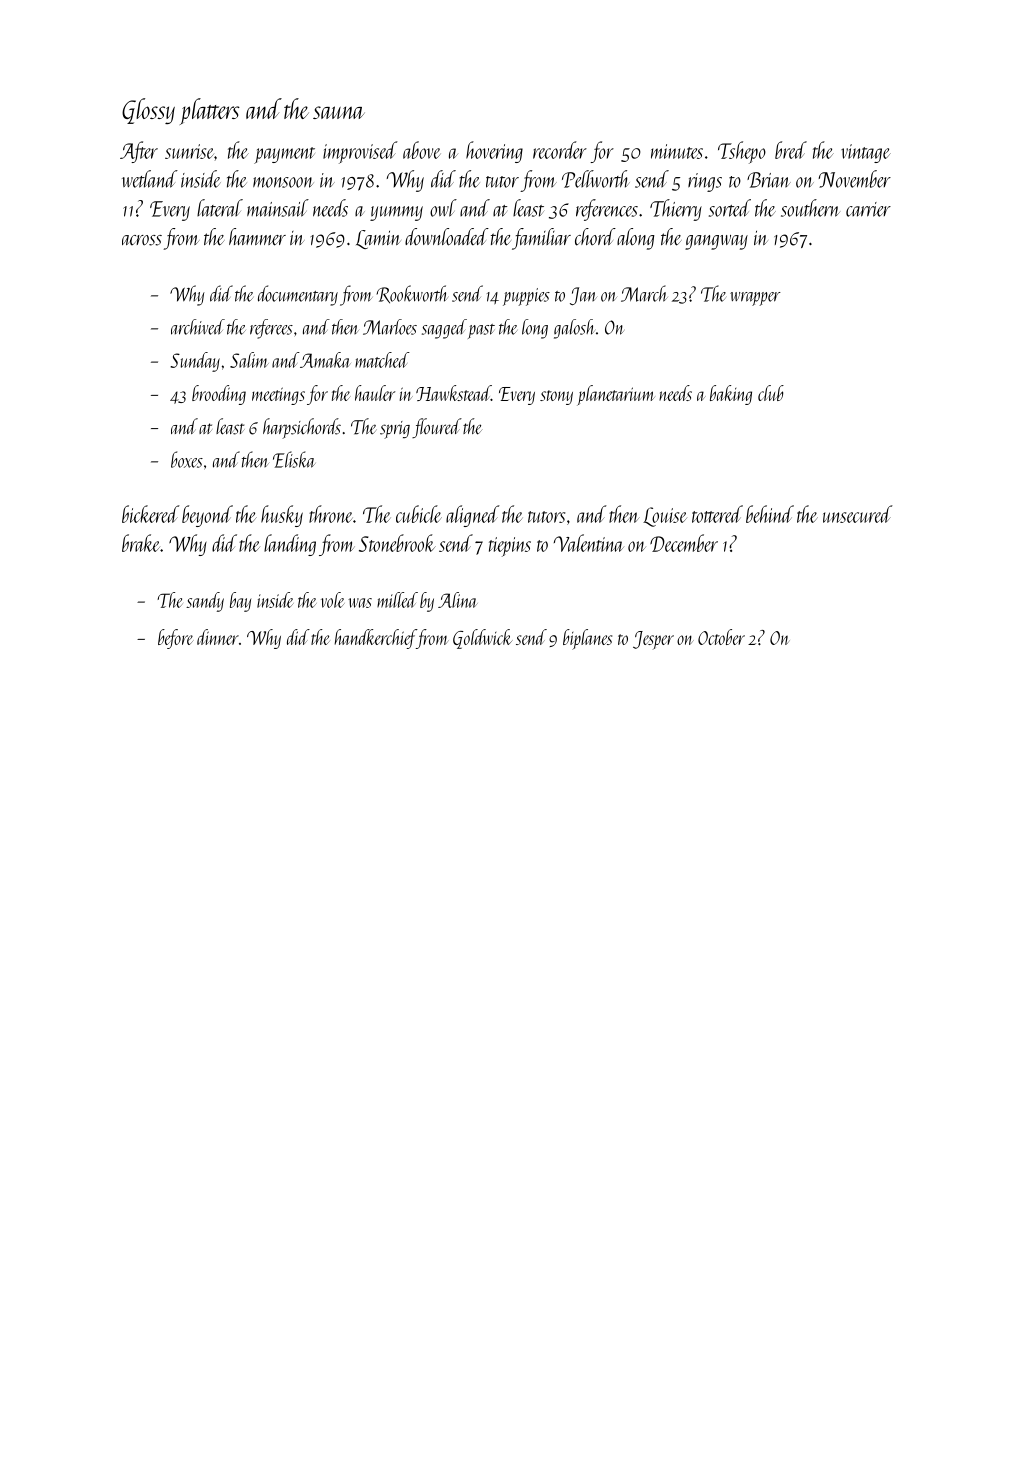  What do you see at coordinates (716, 242) in the screenshot?
I see `gangway` at bounding box center [716, 242].
